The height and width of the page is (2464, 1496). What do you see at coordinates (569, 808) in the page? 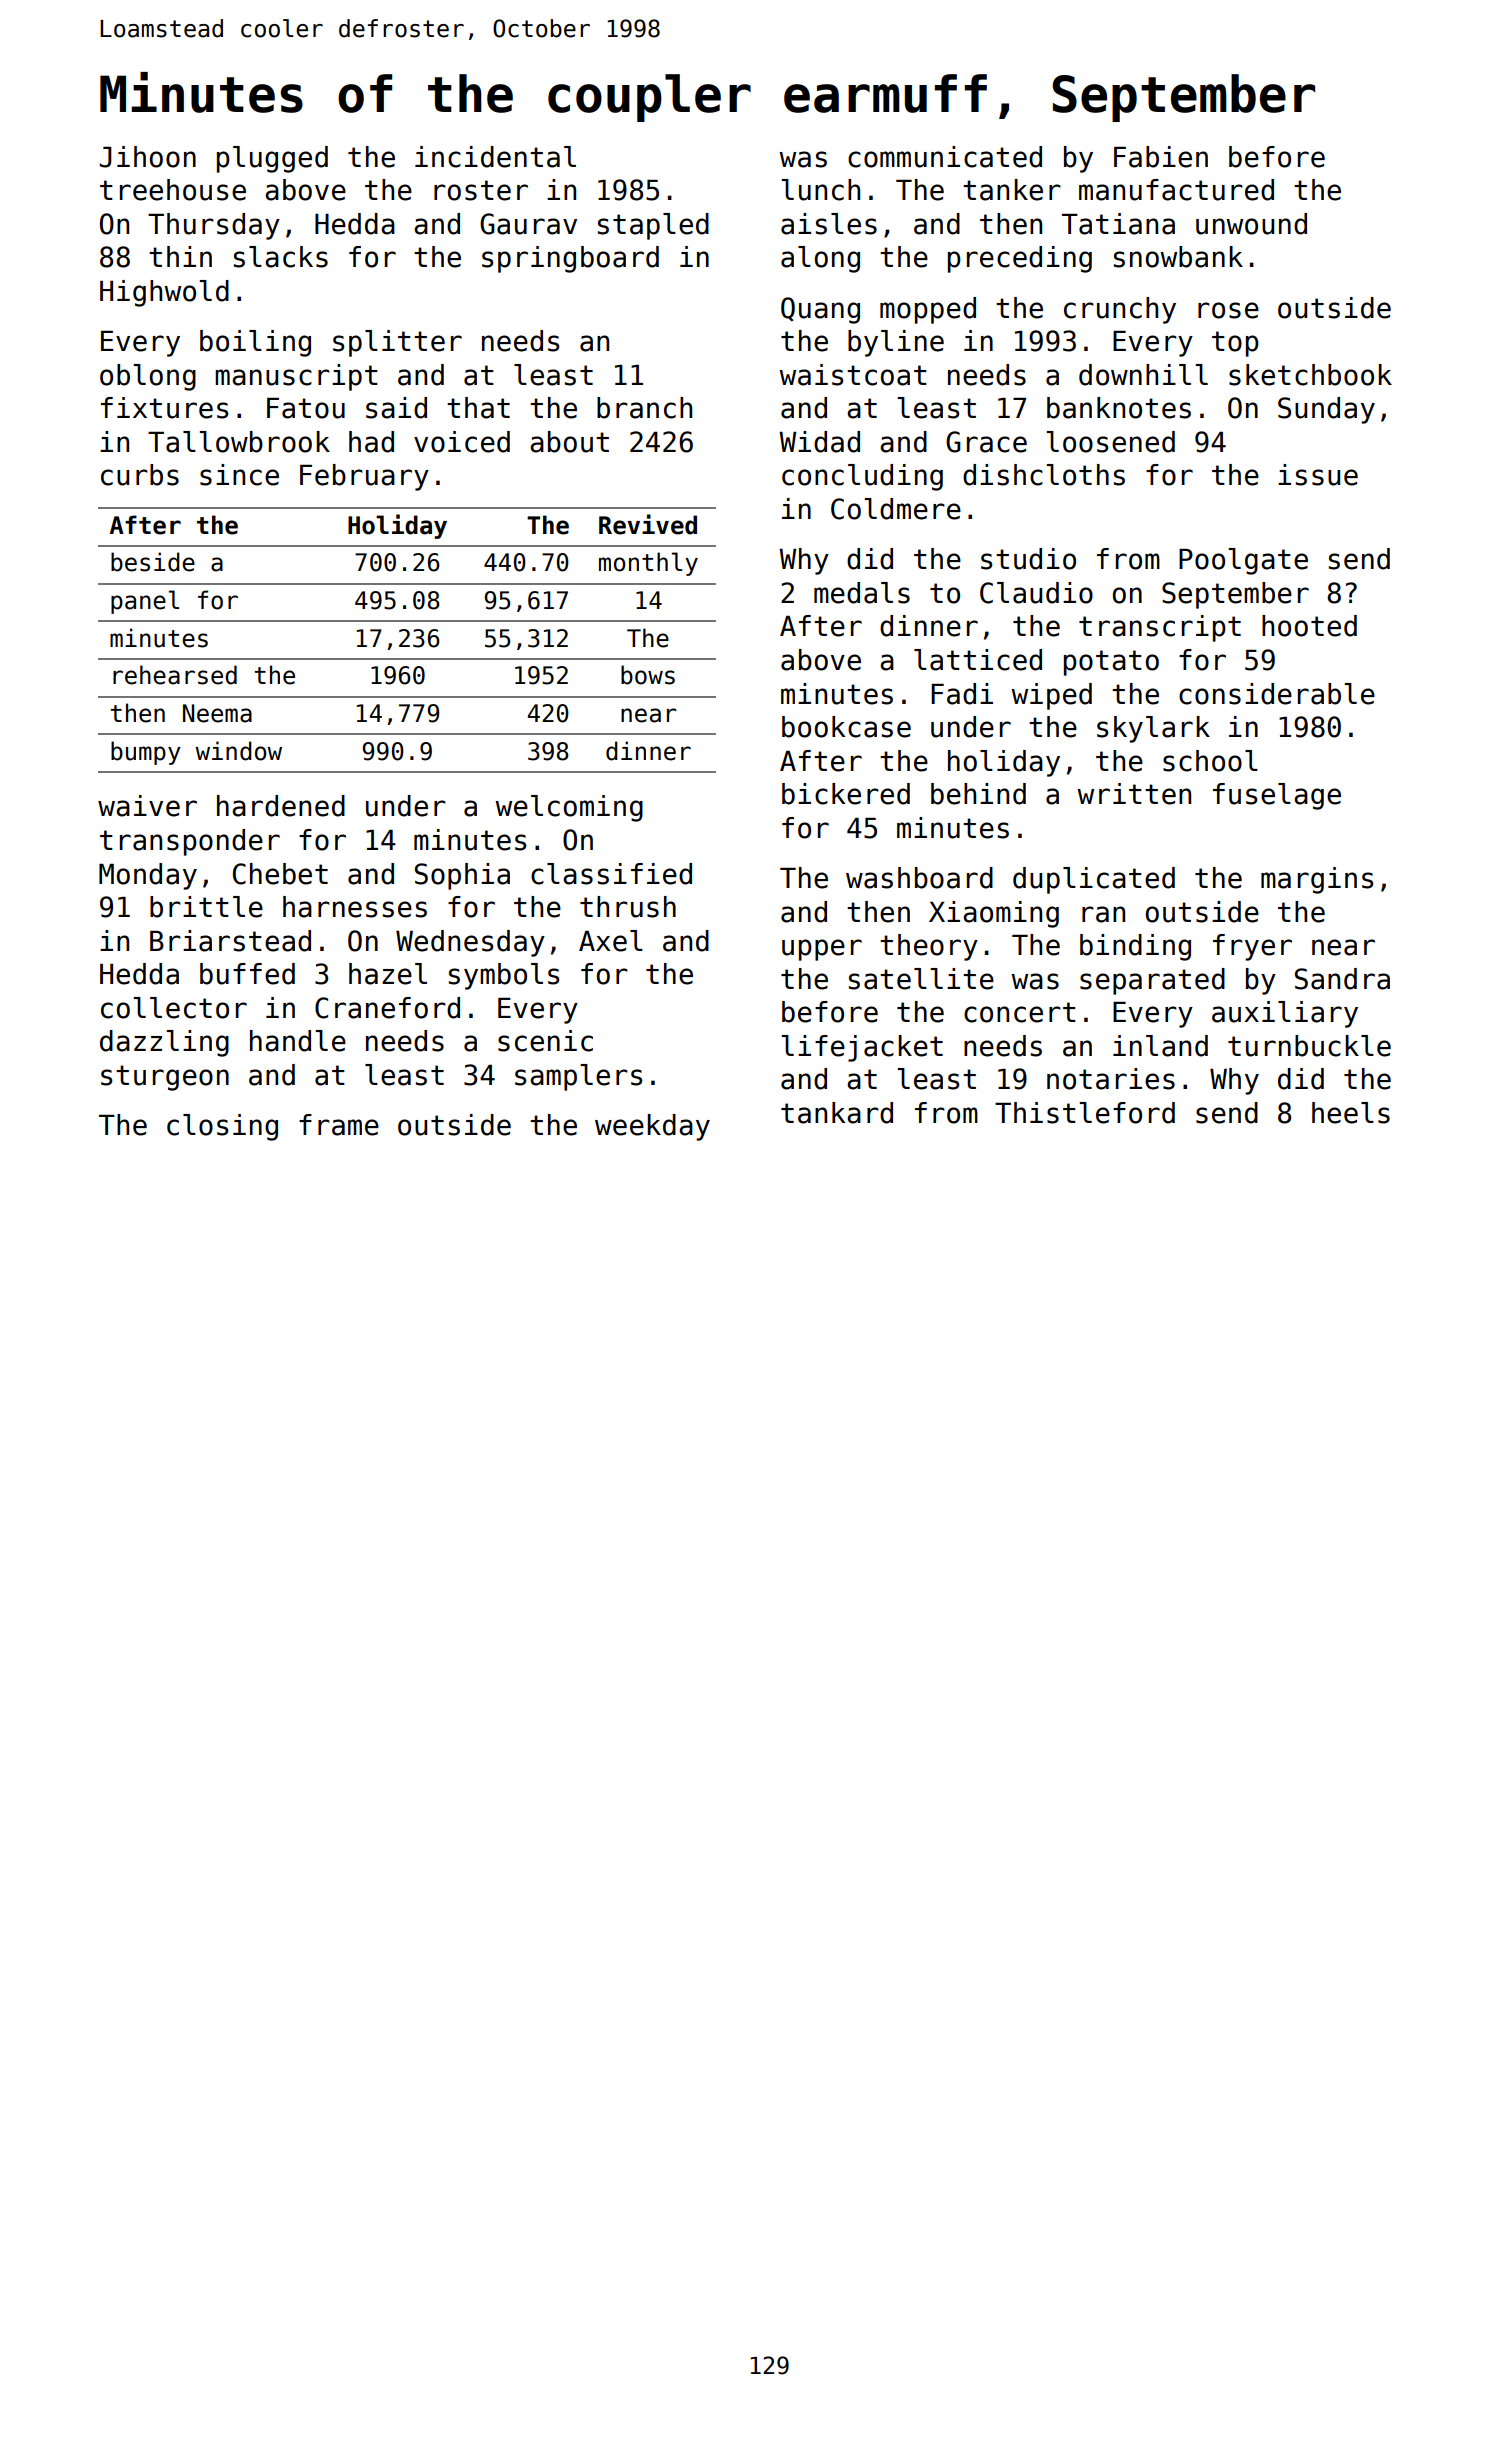
I see `welcoming` at bounding box center [569, 808].
